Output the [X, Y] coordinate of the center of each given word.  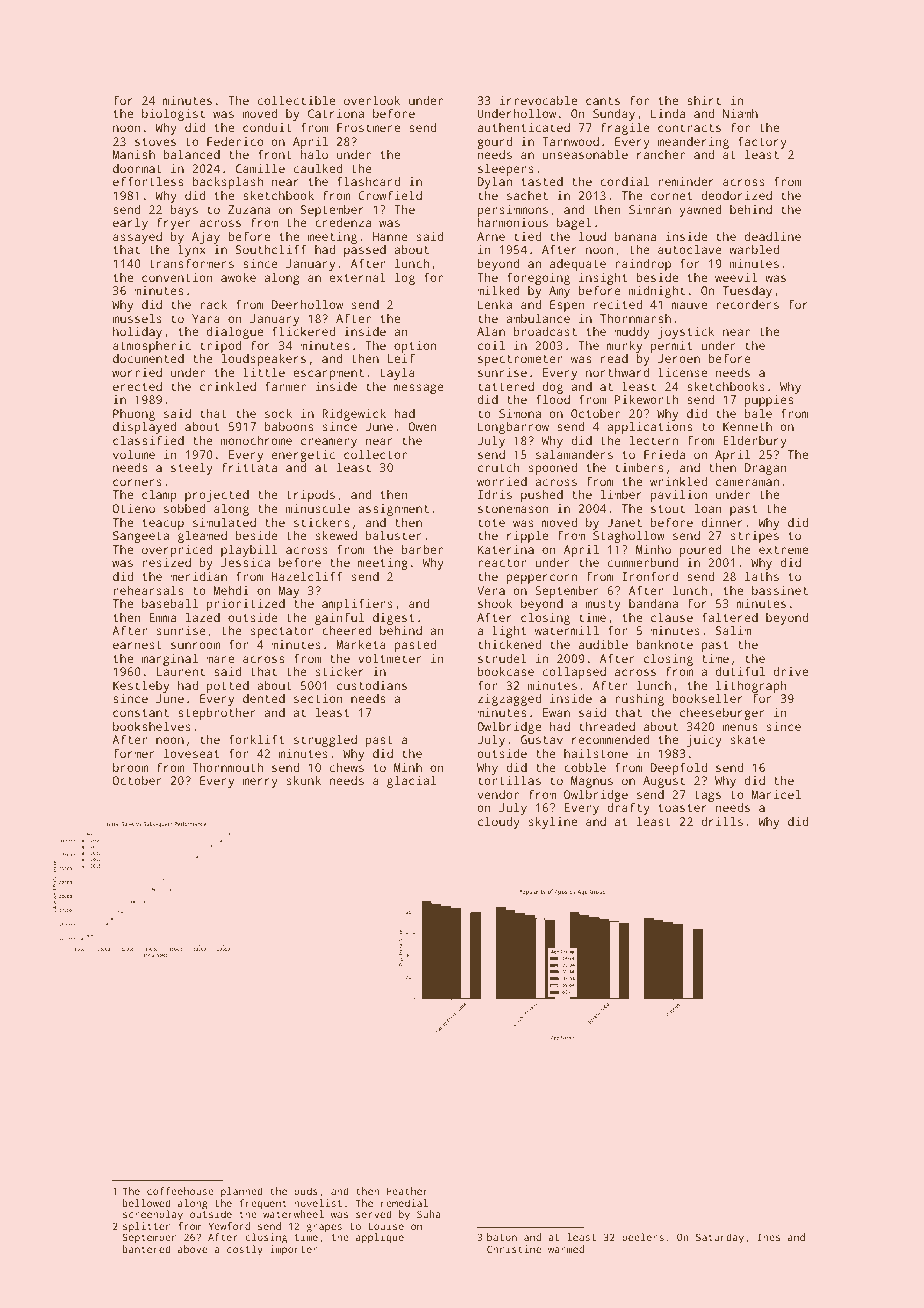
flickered [303, 331]
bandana [653, 603]
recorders [747, 304]
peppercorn [541, 579]
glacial [411, 782]
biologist [173, 115]
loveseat [191, 753]
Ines [769, 1237]
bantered [147, 1249]
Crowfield [390, 195]
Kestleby [141, 687]
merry [260, 783]
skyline [553, 823]
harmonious [513, 222]
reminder [686, 181]
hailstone [596, 753]
